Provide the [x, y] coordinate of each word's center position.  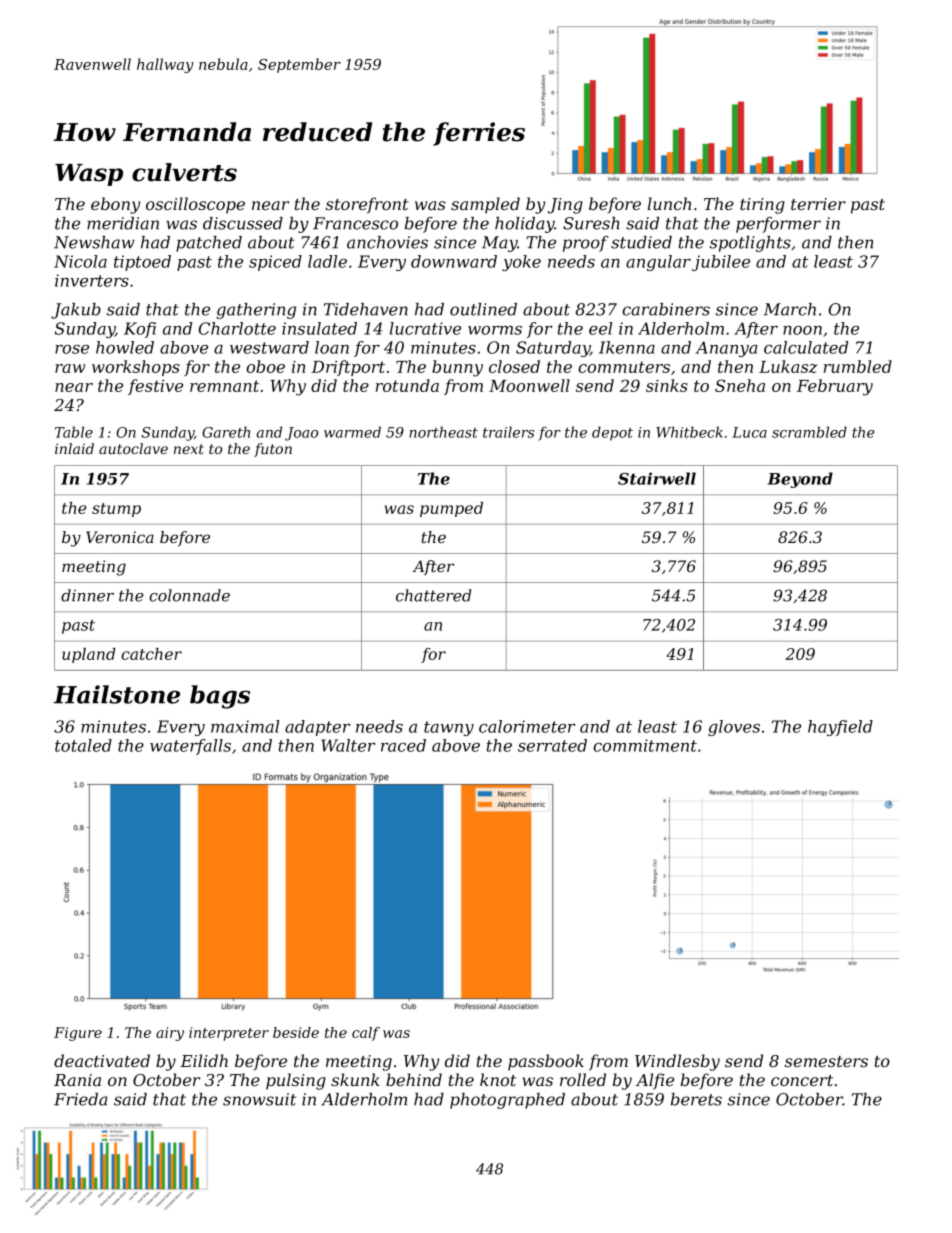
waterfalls [190, 747]
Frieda [81, 1099]
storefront [367, 205]
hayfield [840, 728]
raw [70, 368]
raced [403, 745]
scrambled [809, 432]
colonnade [189, 595]
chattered [433, 595]
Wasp [89, 175]
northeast [443, 432]
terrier [818, 204]
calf [366, 1034]
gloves [734, 728]
